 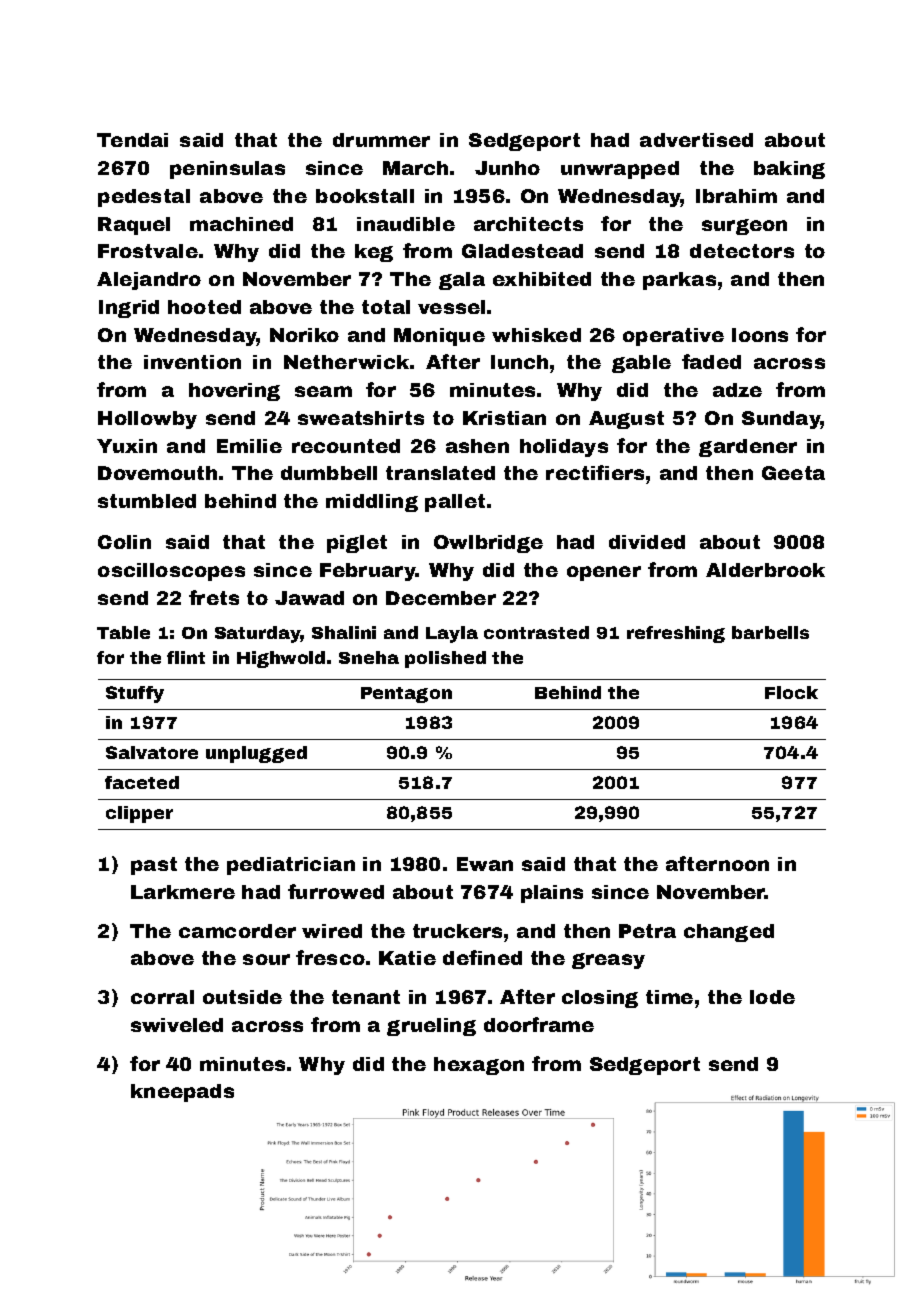 What do you see at coordinates (457, 931) in the document?
I see `truckers` at bounding box center [457, 931].
